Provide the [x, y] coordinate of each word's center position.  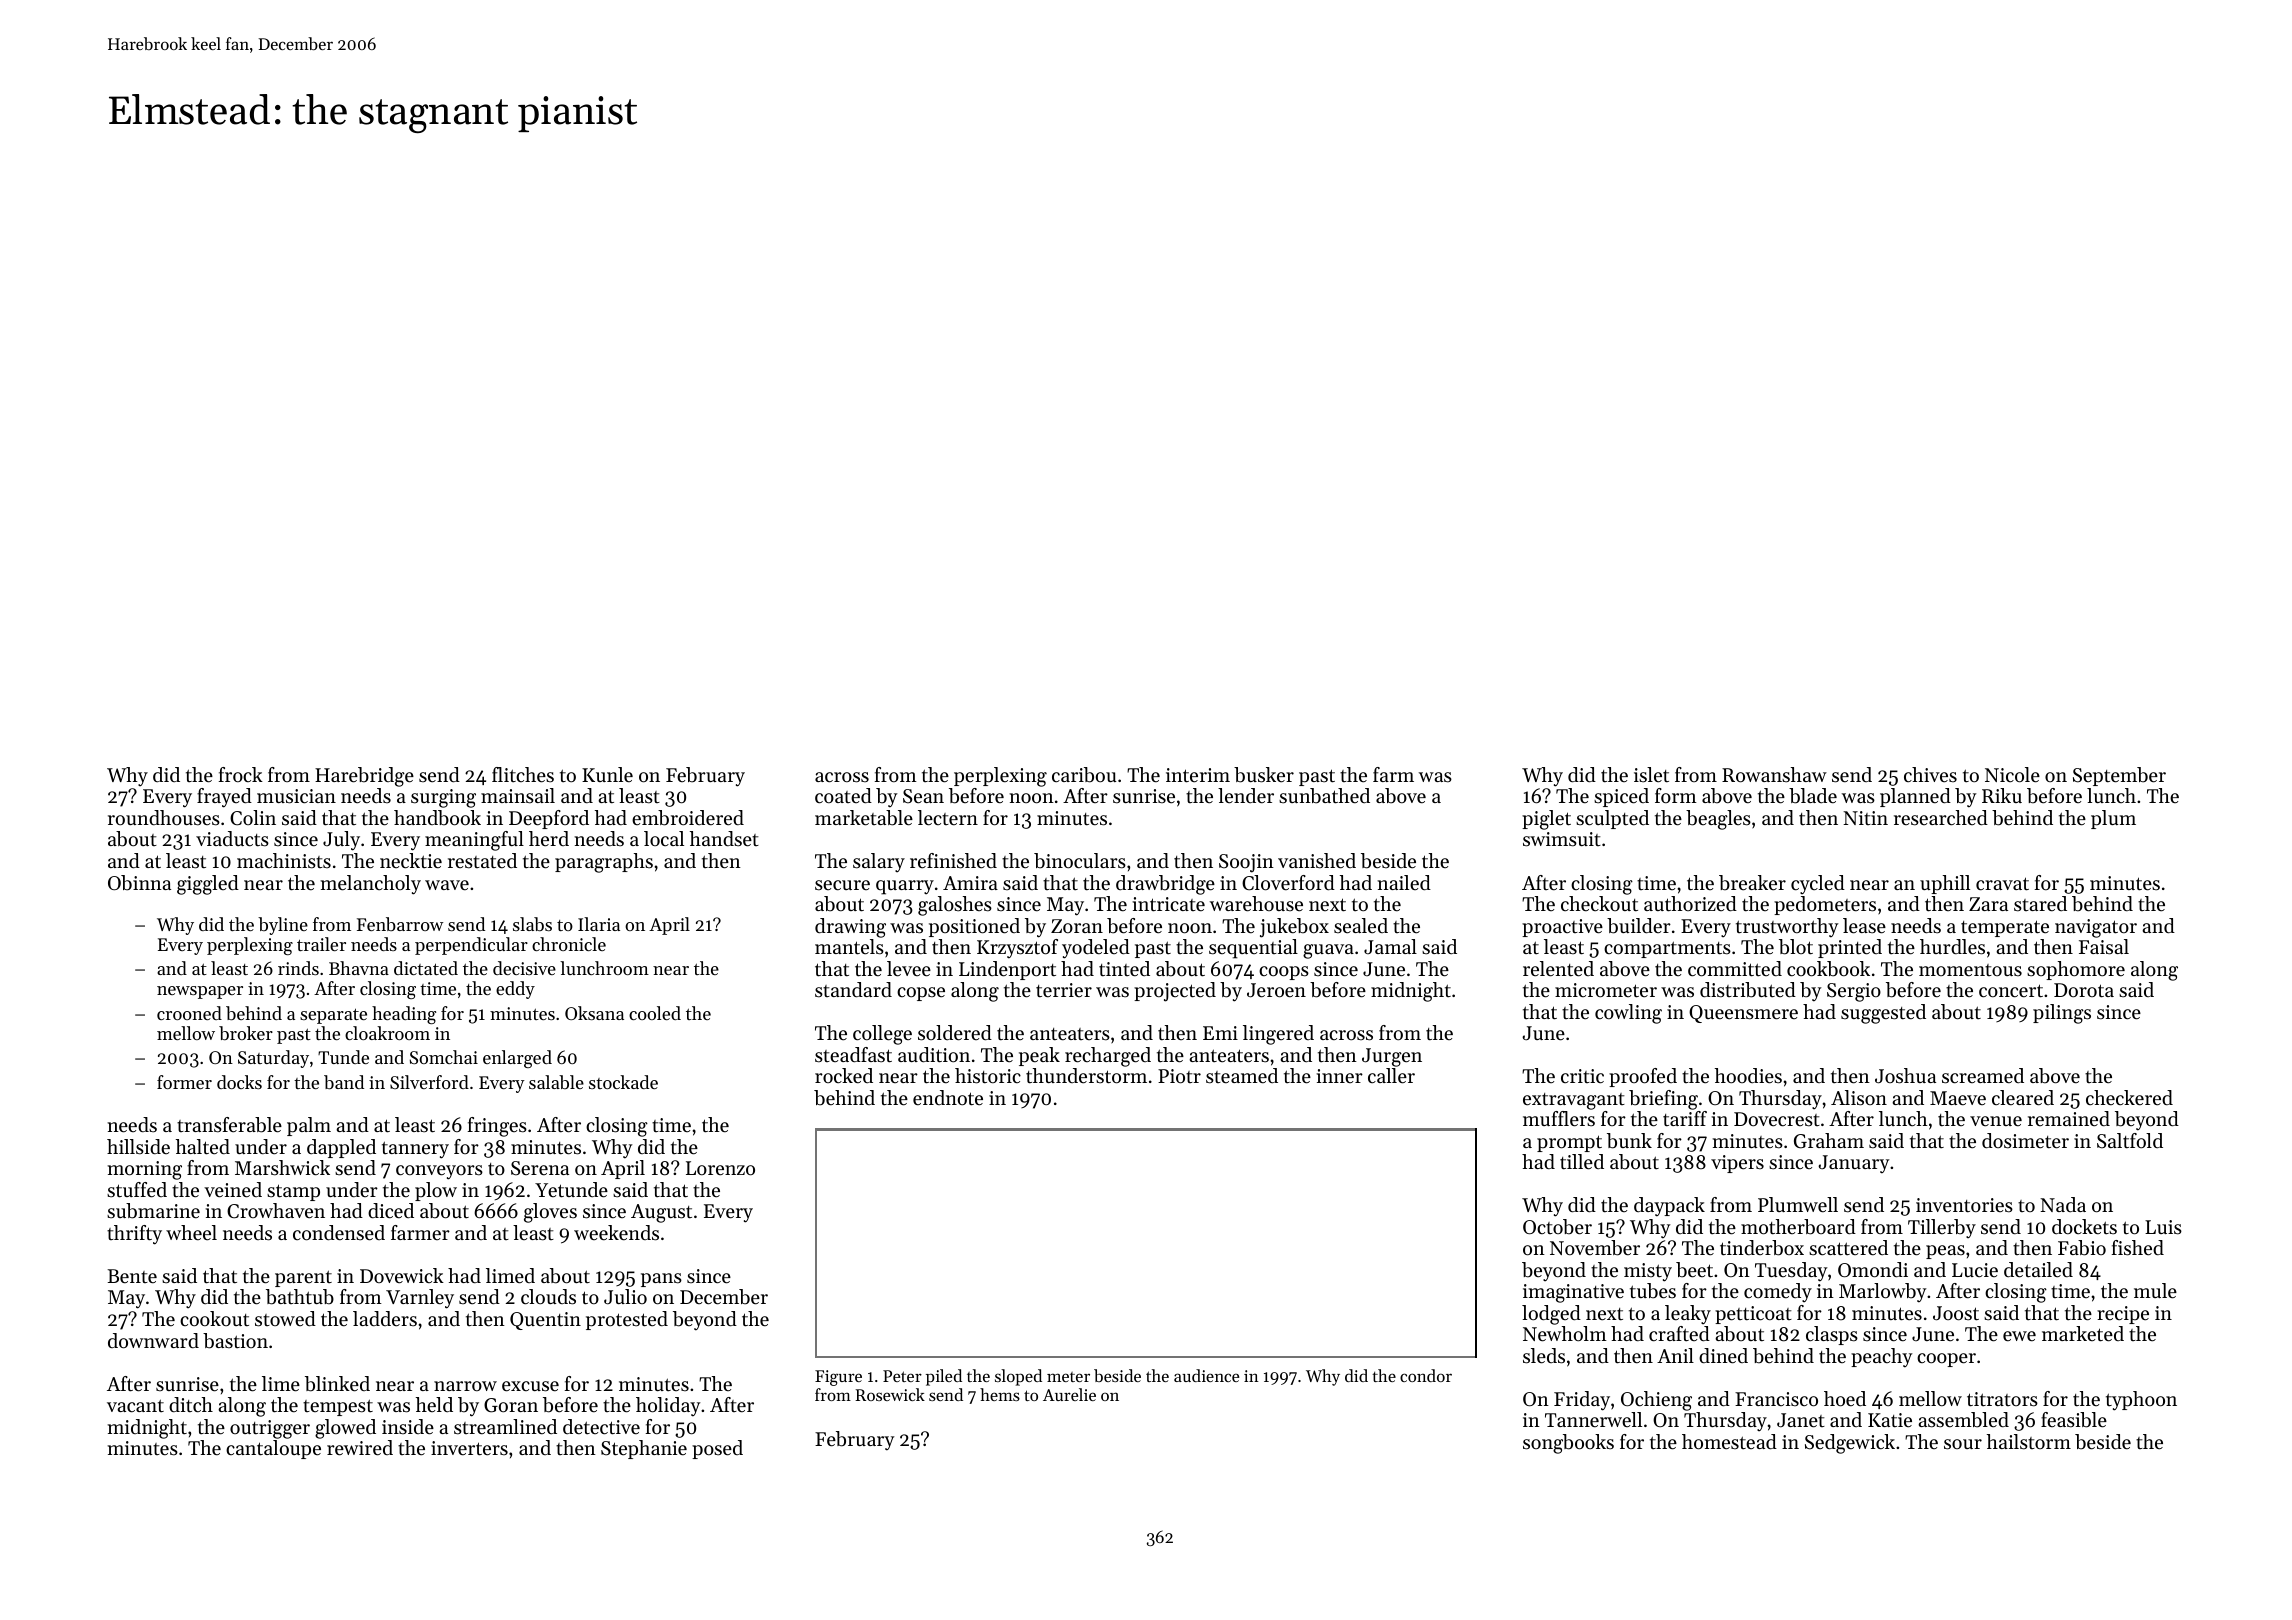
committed [1735, 969]
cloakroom [387, 1033]
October [1557, 1227]
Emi [1220, 1033]
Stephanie [644, 1449]
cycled [1818, 884]
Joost [1956, 1313]
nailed [1404, 883]
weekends [616, 1233]
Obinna [139, 883]
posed [717, 1449]
